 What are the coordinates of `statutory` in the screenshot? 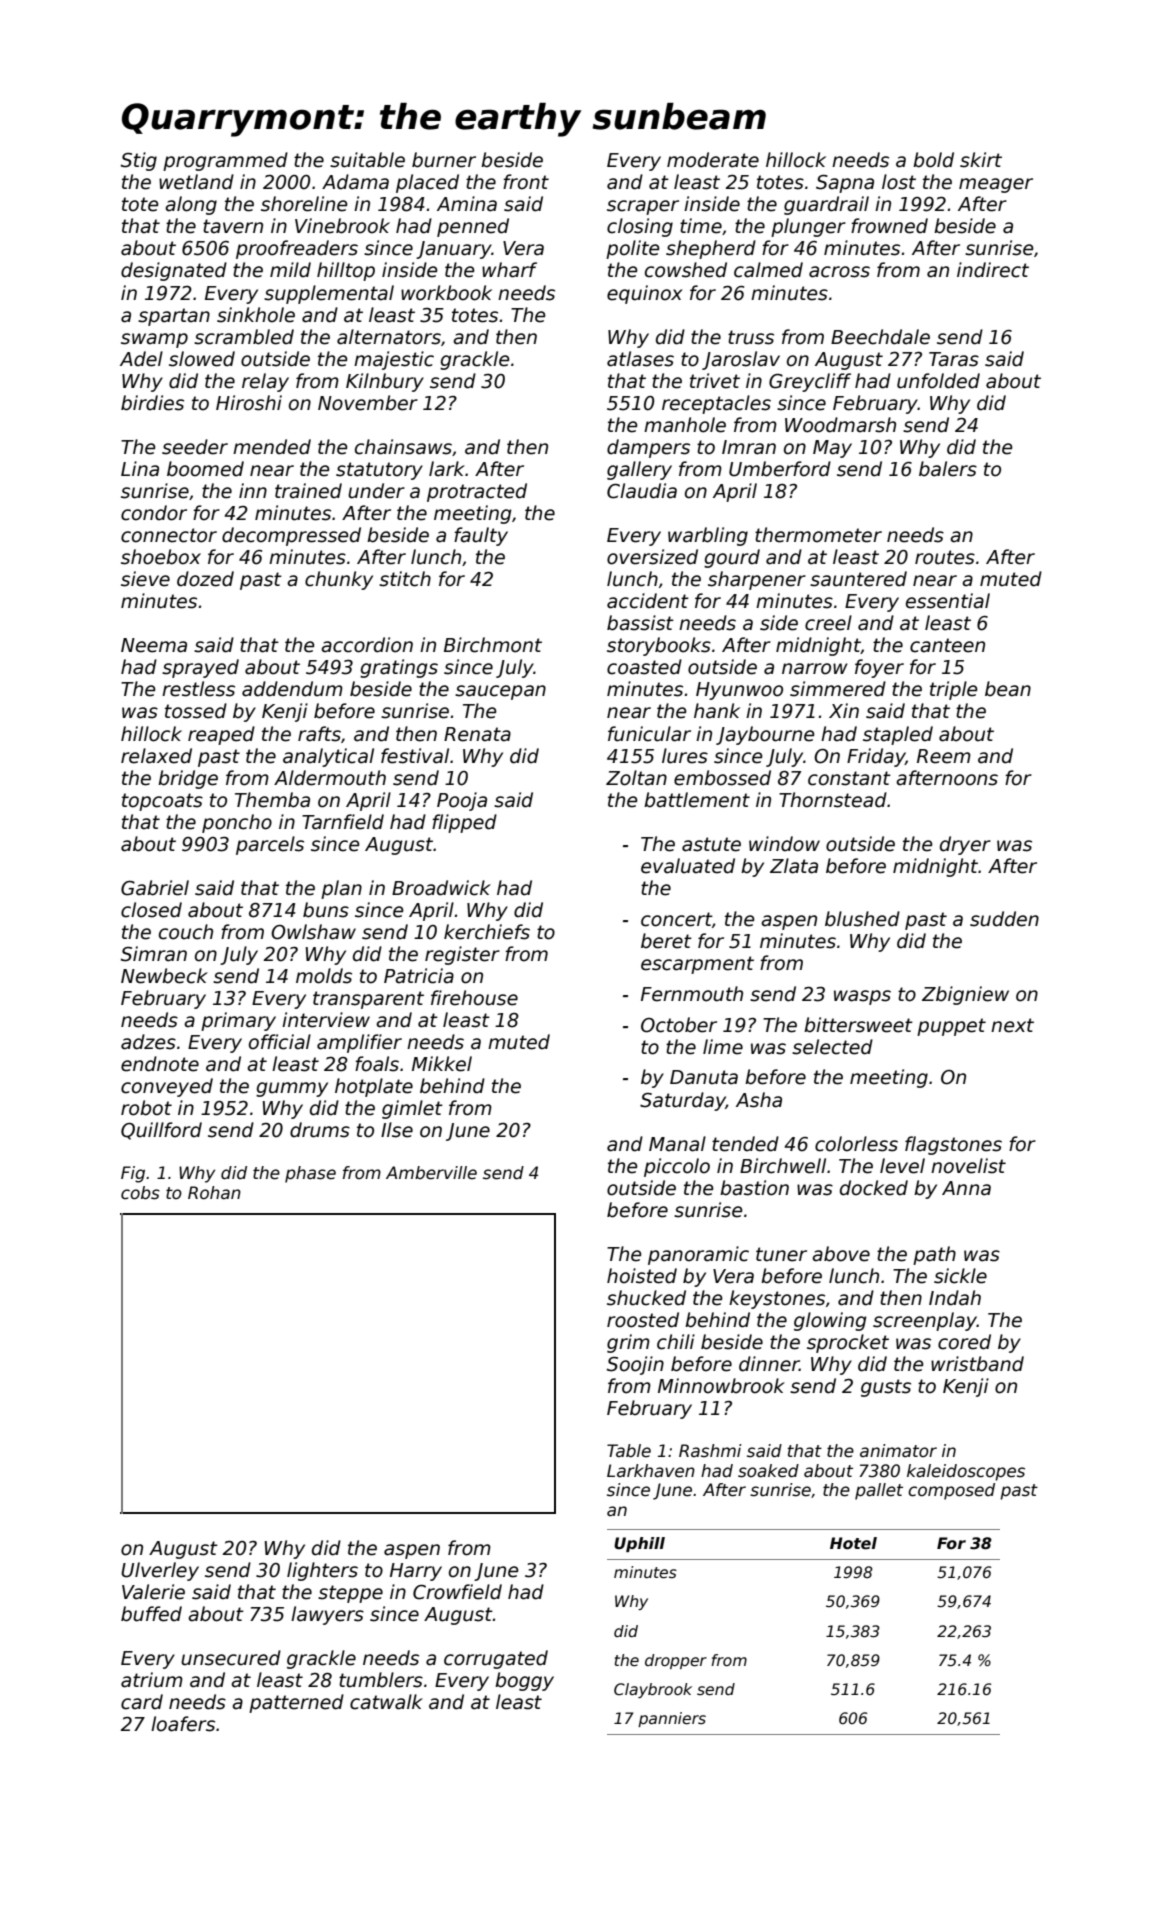 It's located at (379, 471).
